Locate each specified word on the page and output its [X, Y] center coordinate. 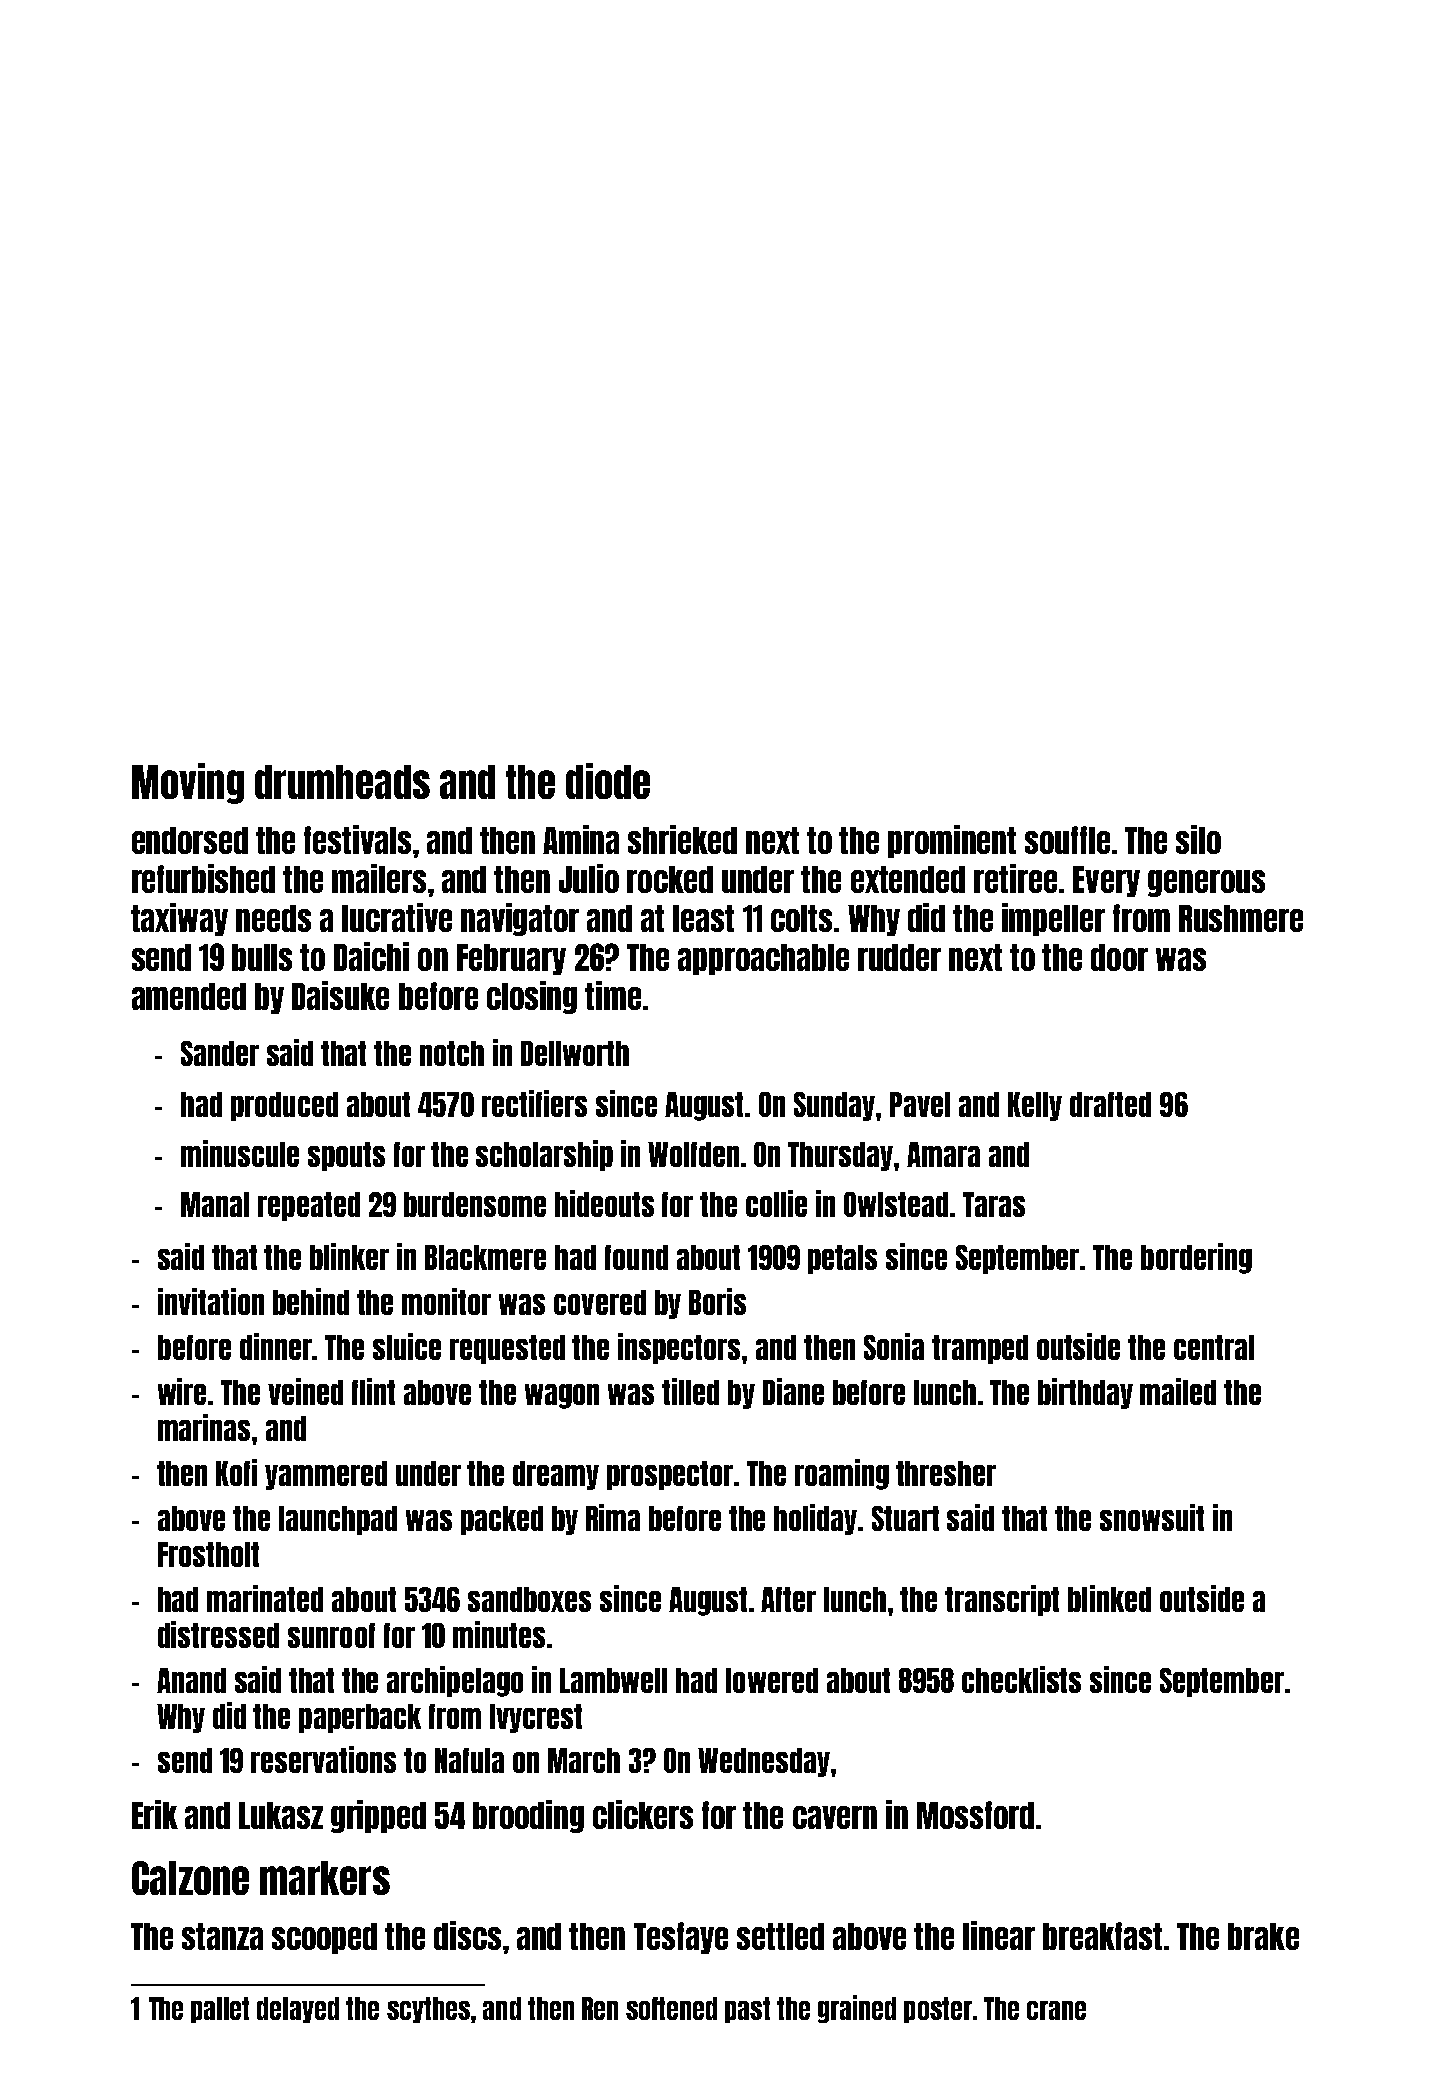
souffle [1067, 840]
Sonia [894, 1346]
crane [1056, 2010]
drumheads [342, 782]
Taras [994, 1204]
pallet [220, 2010]
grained [857, 2009]
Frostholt [208, 1554]
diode [608, 781]
